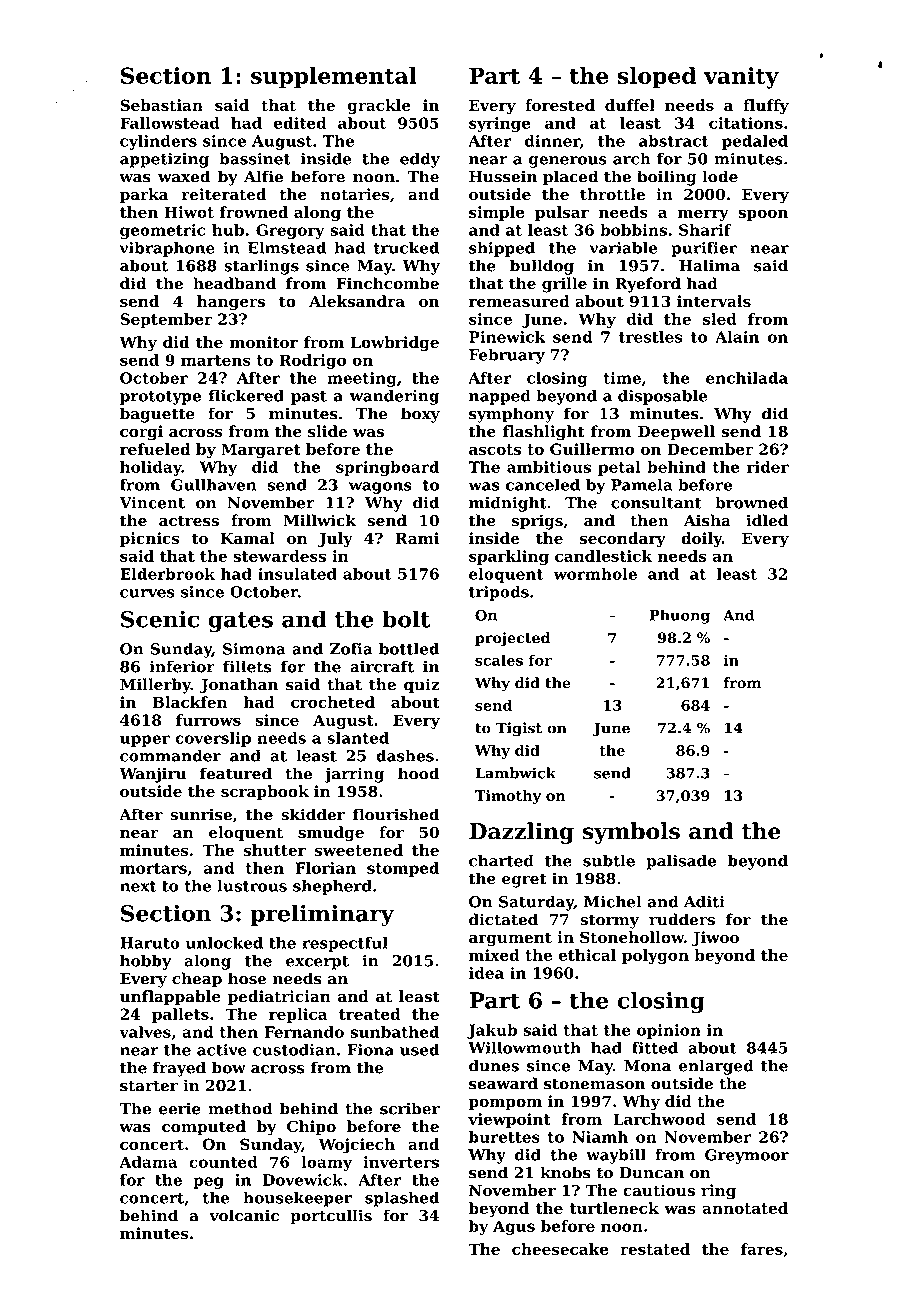 The image size is (908, 1316). Describe the element at coordinates (334, 78) in the page. I see `supplemental` at that location.
